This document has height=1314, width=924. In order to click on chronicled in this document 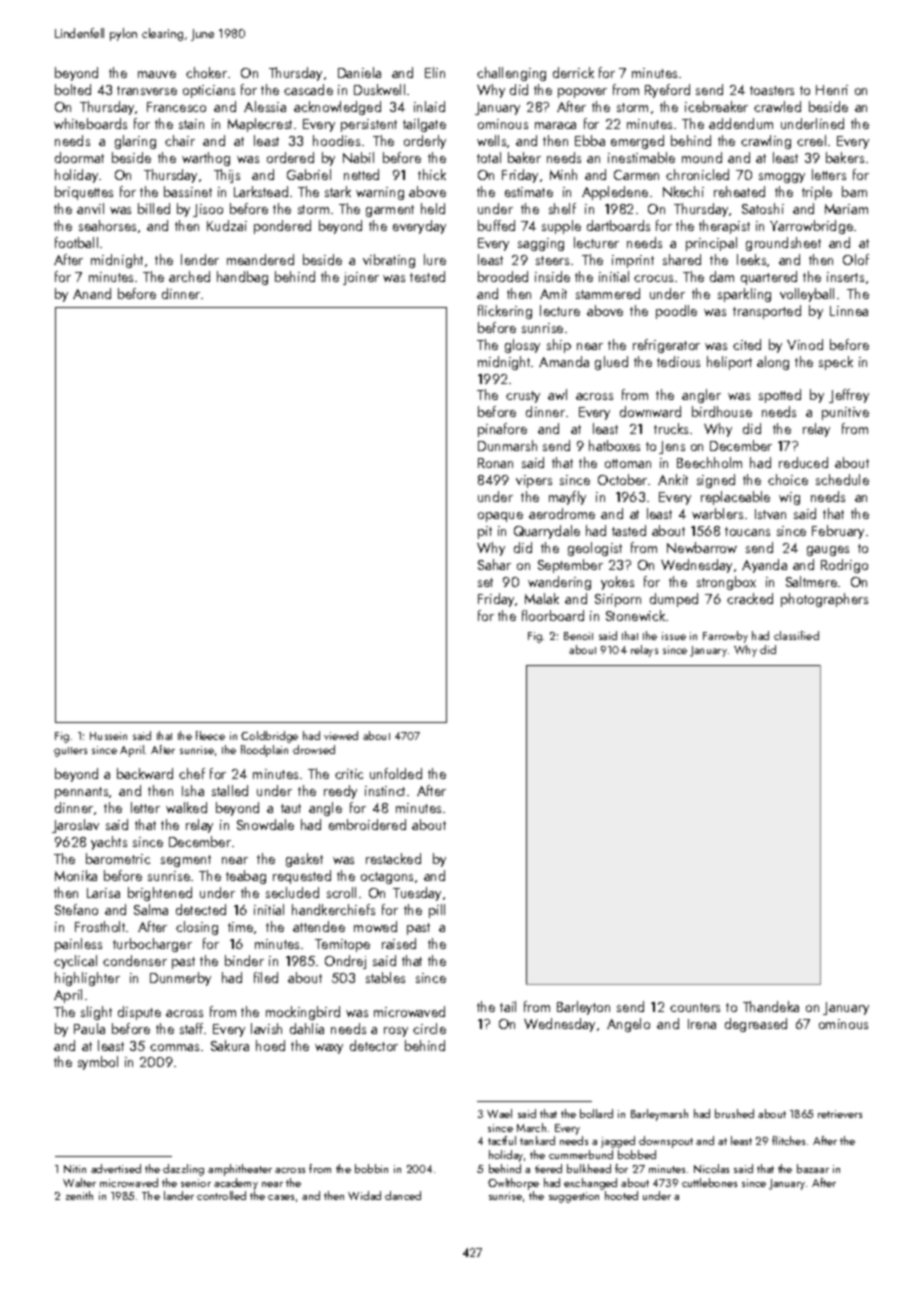, I will do `click(697, 174)`.
